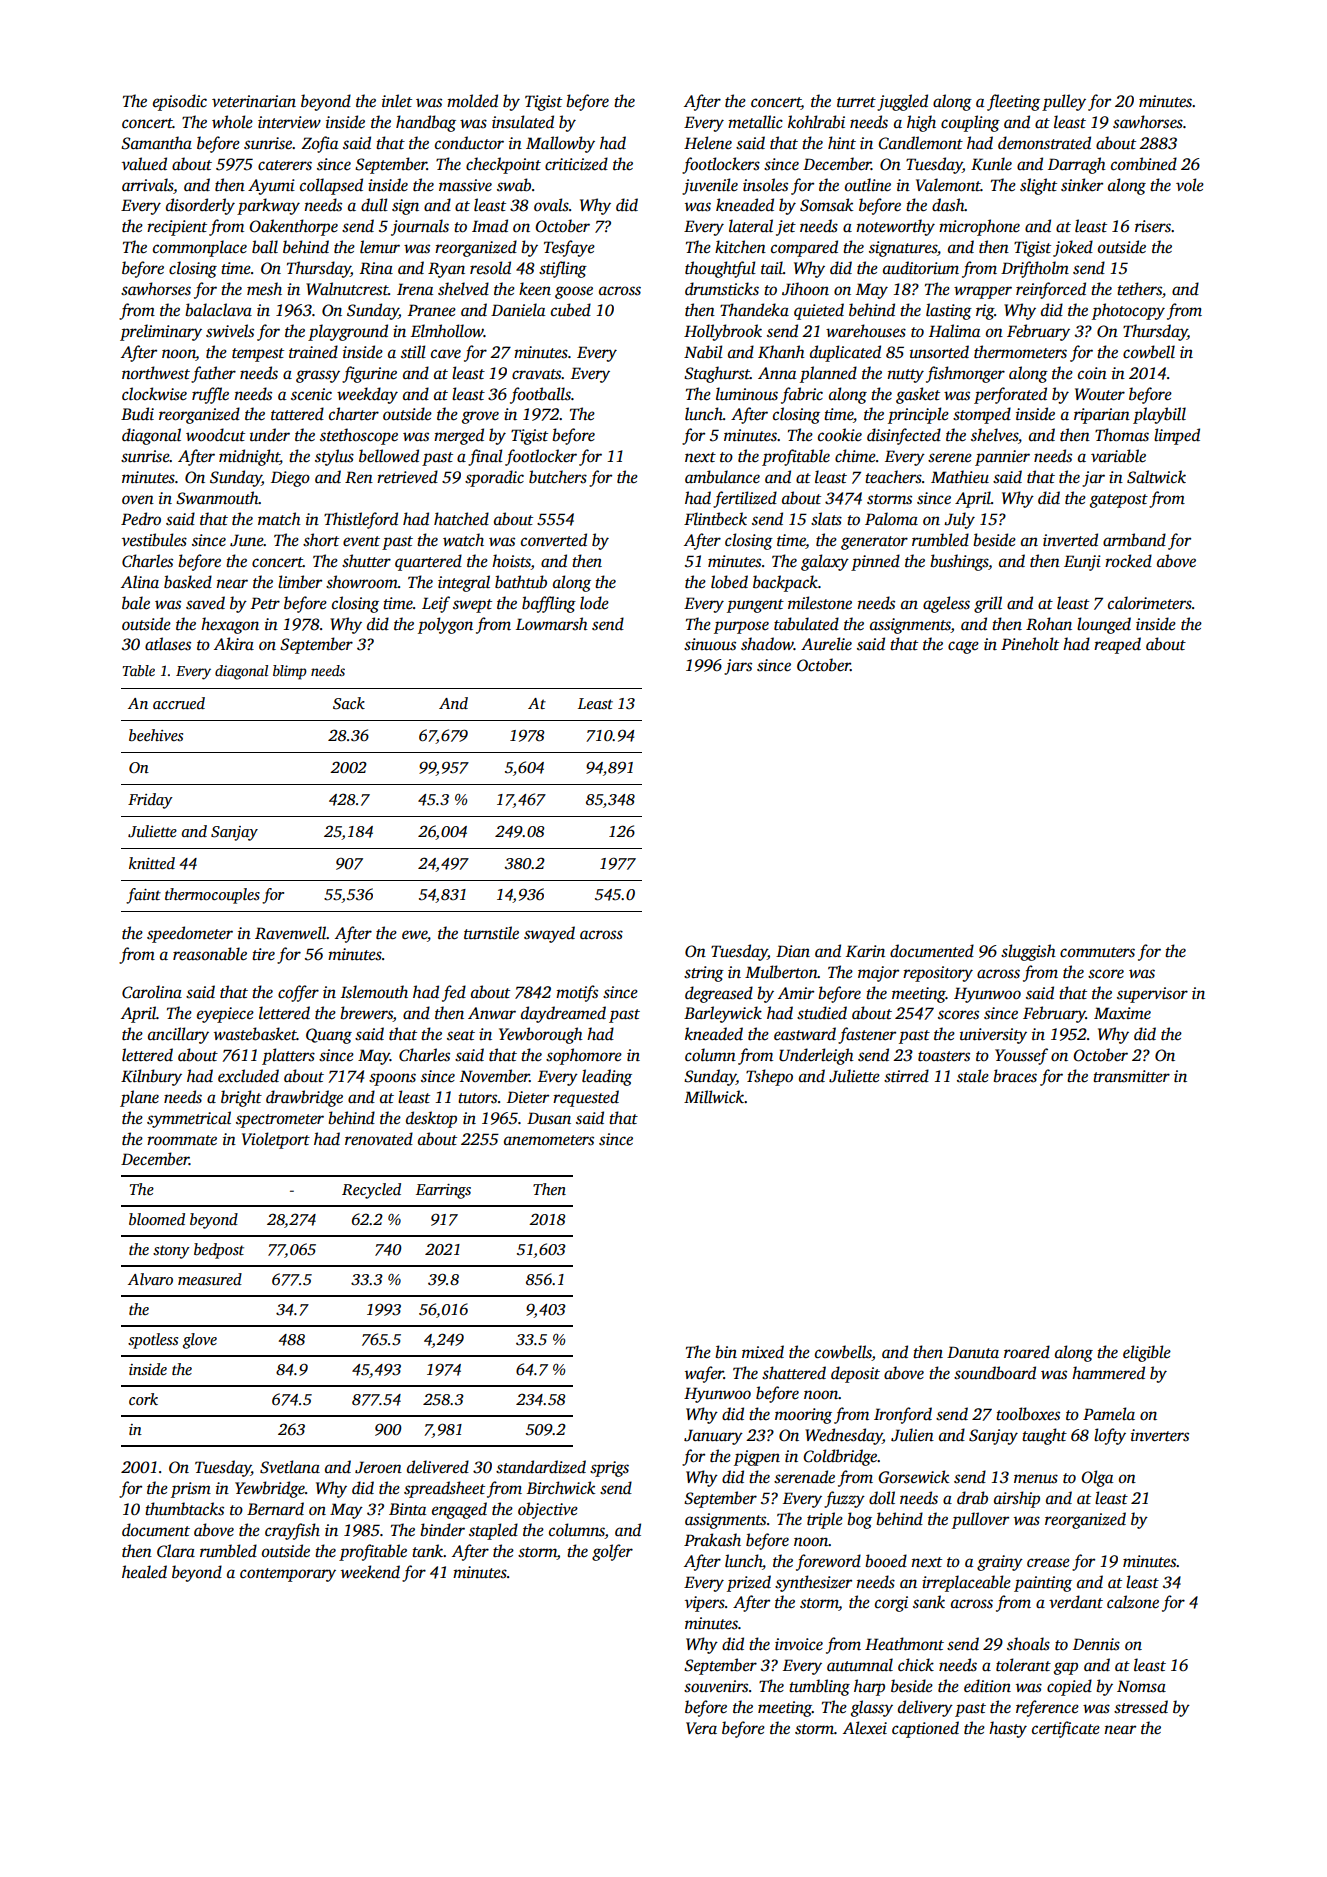 Image resolution: width=1327 pixels, height=1877 pixels. Describe the element at coordinates (1147, 1353) in the image. I see `eligible` at that location.
